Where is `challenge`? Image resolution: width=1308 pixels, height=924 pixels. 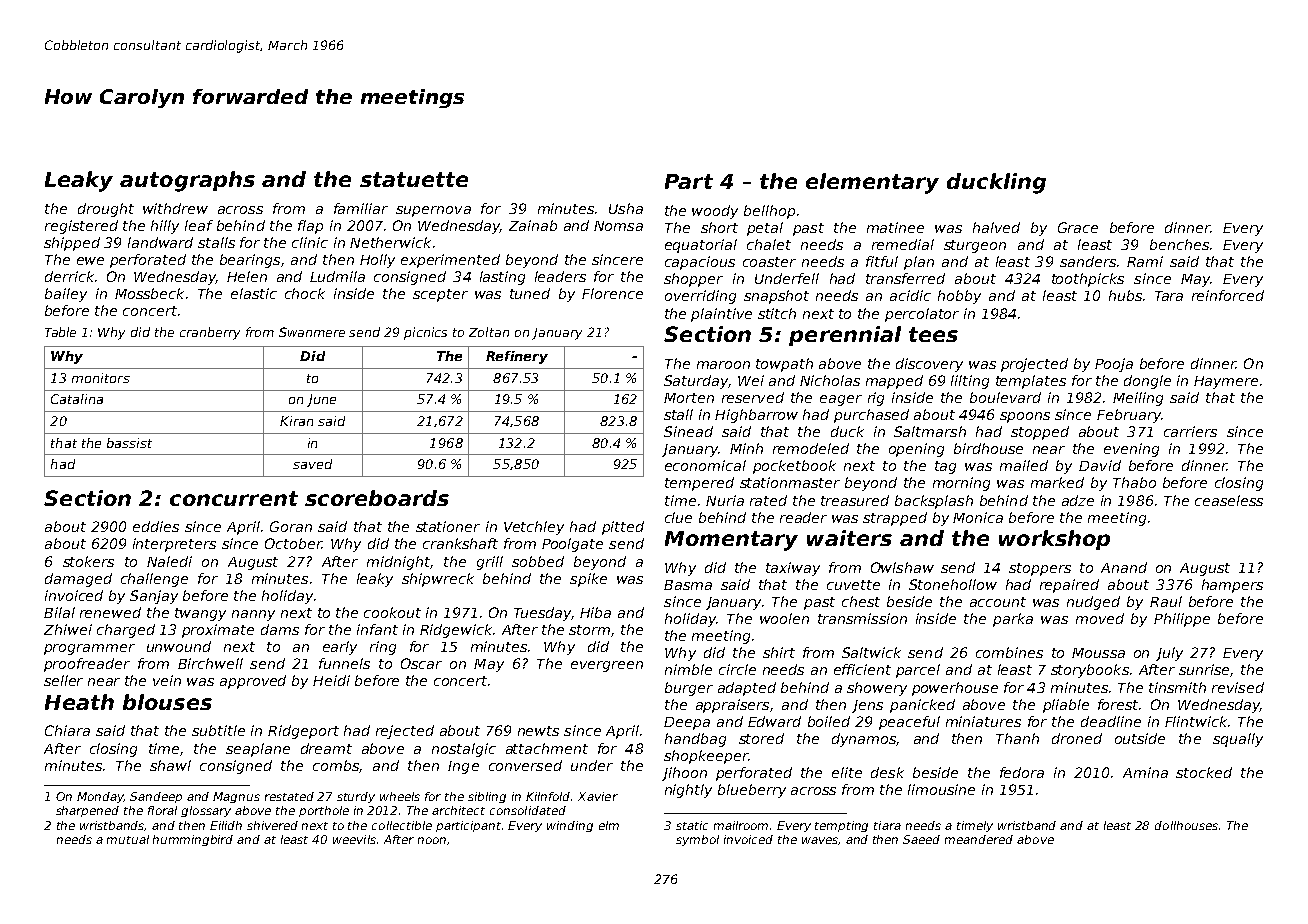 challenge is located at coordinates (154, 580).
